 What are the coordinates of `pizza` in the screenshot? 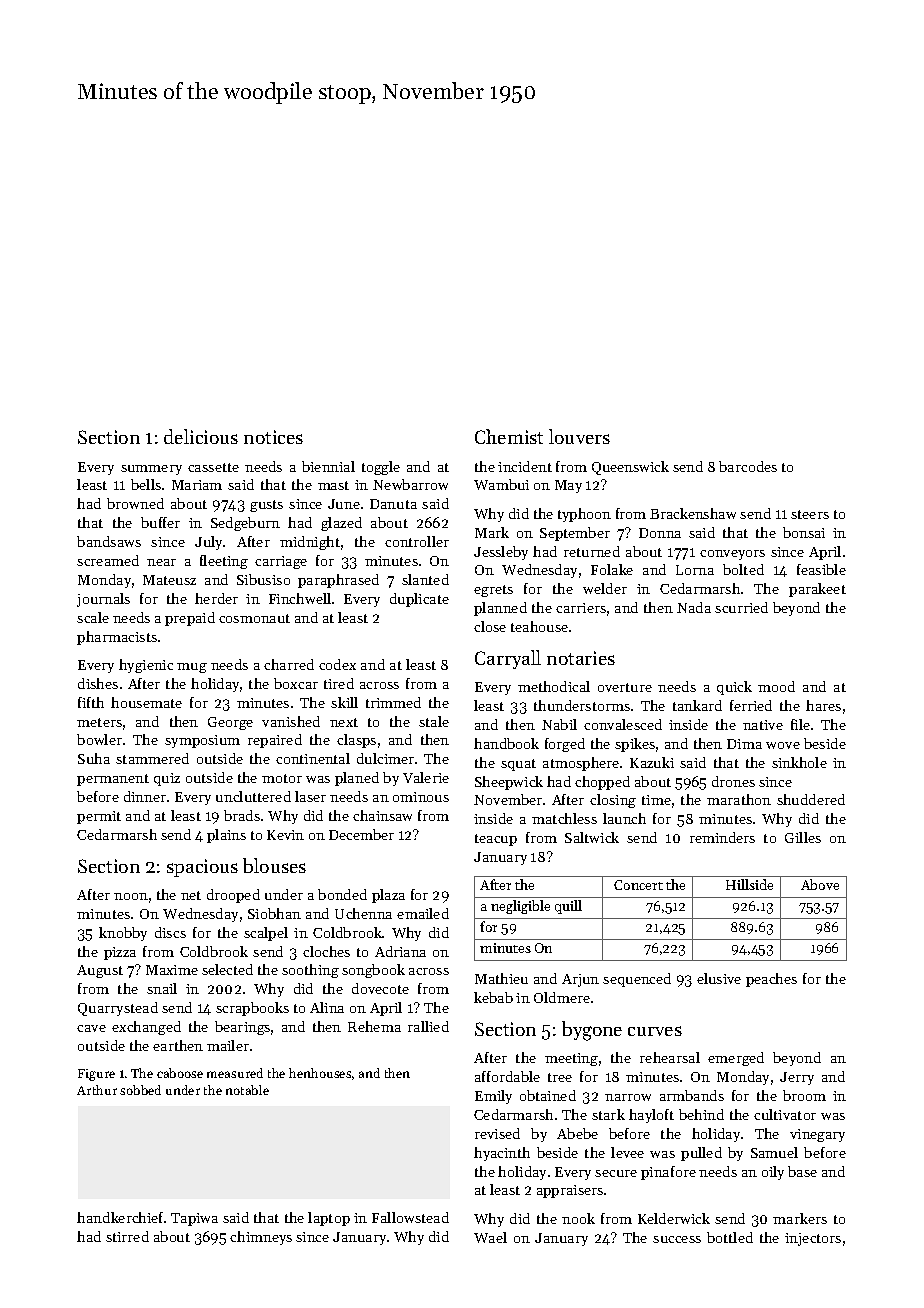 It's located at (120, 953).
